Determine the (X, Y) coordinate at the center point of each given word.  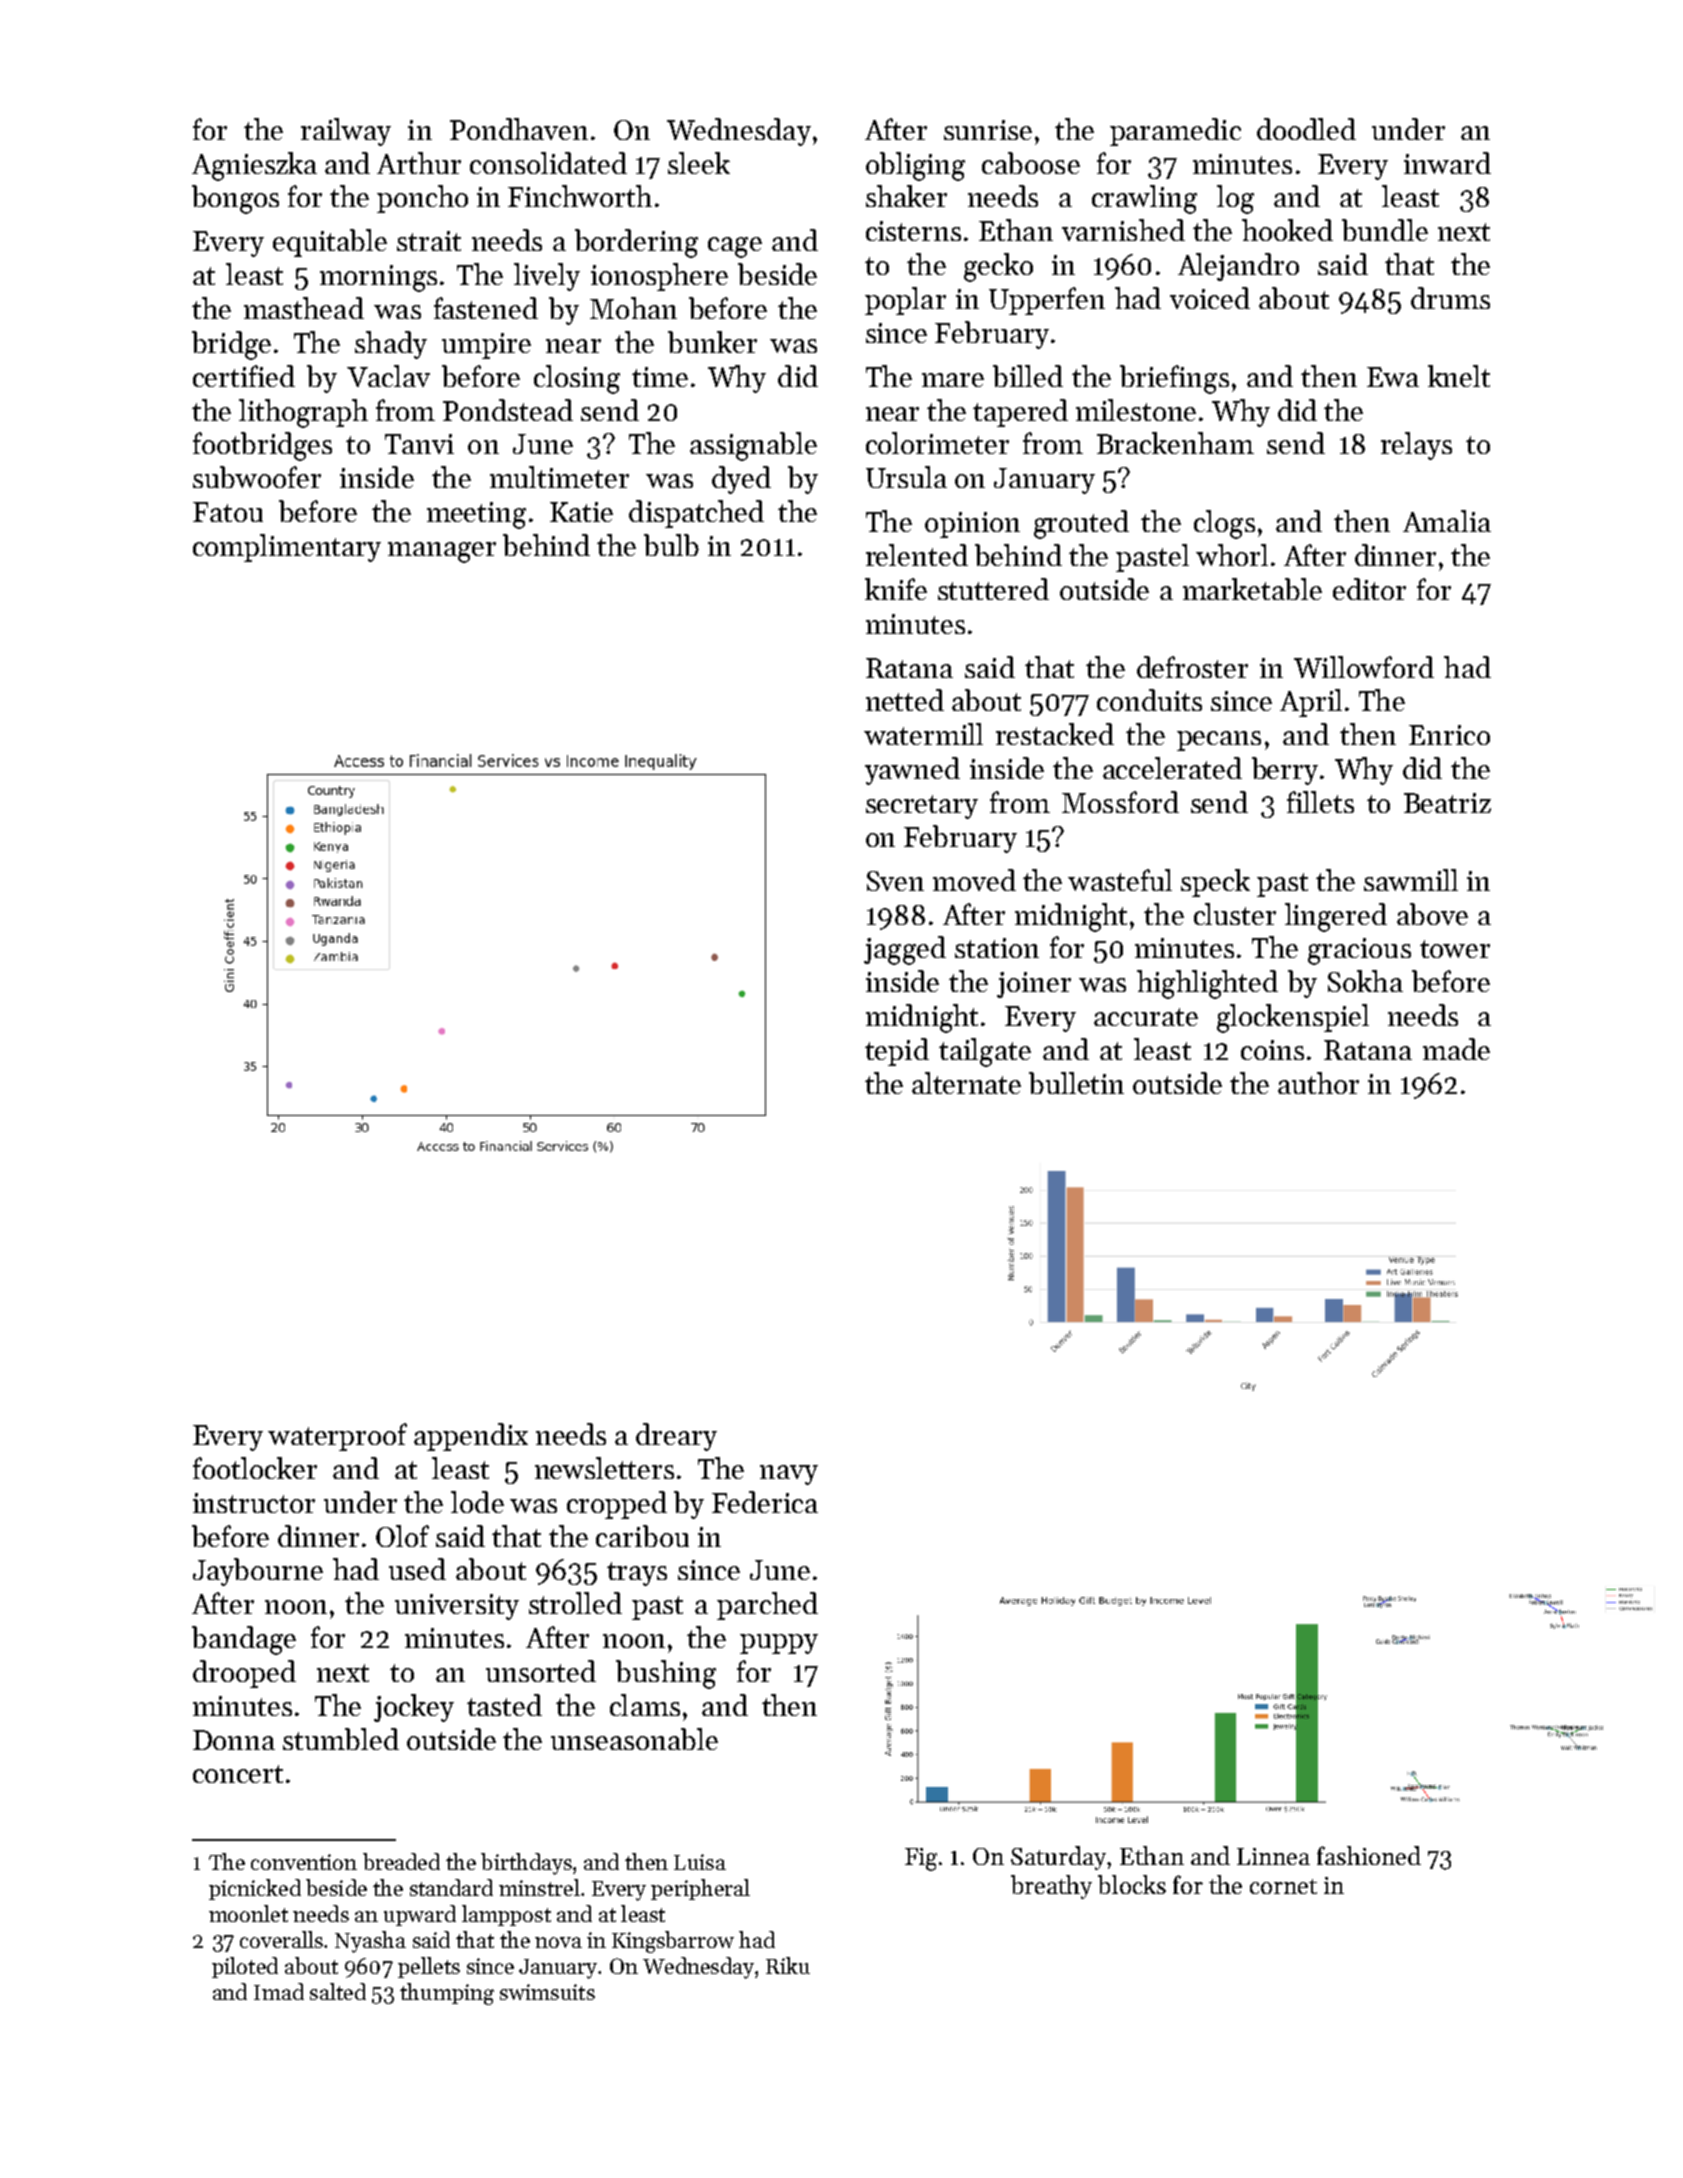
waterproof (337, 1437)
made (1456, 1049)
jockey (414, 1708)
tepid (897, 1052)
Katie (581, 512)
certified (244, 376)
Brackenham (1175, 443)
